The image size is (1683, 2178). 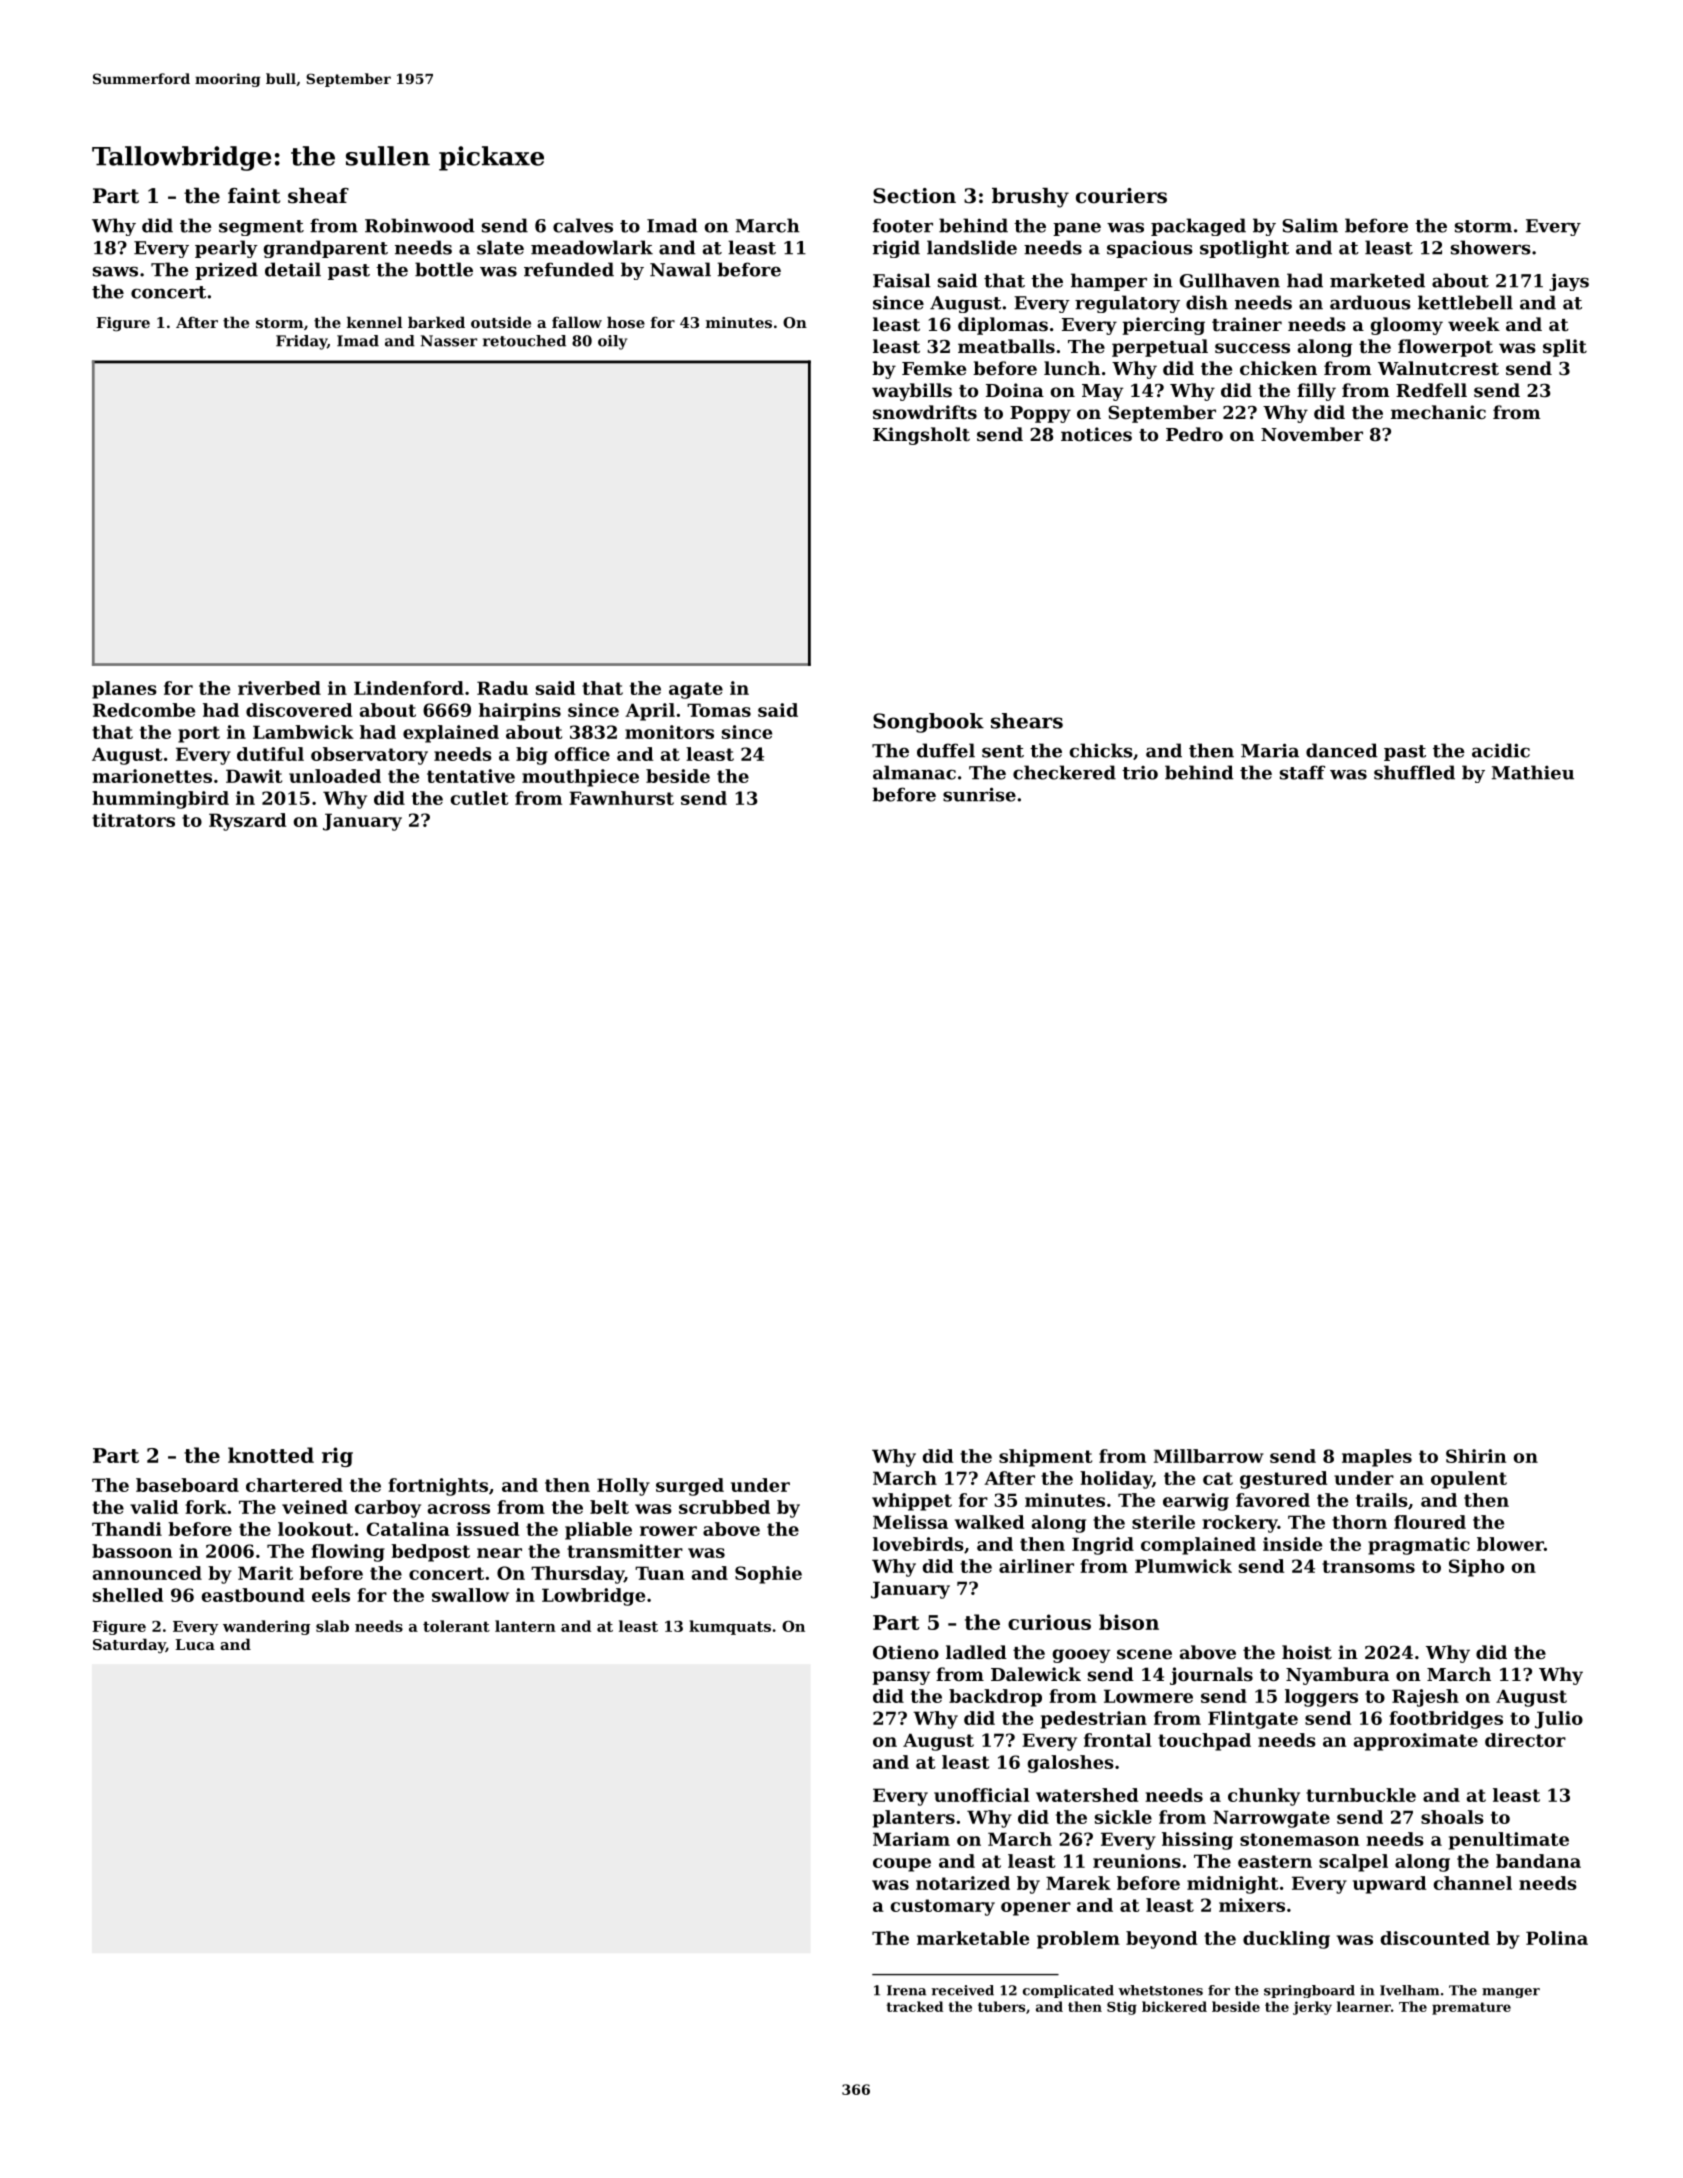 What do you see at coordinates (1027, 721) in the page?
I see `shears` at bounding box center [1027, 721].
